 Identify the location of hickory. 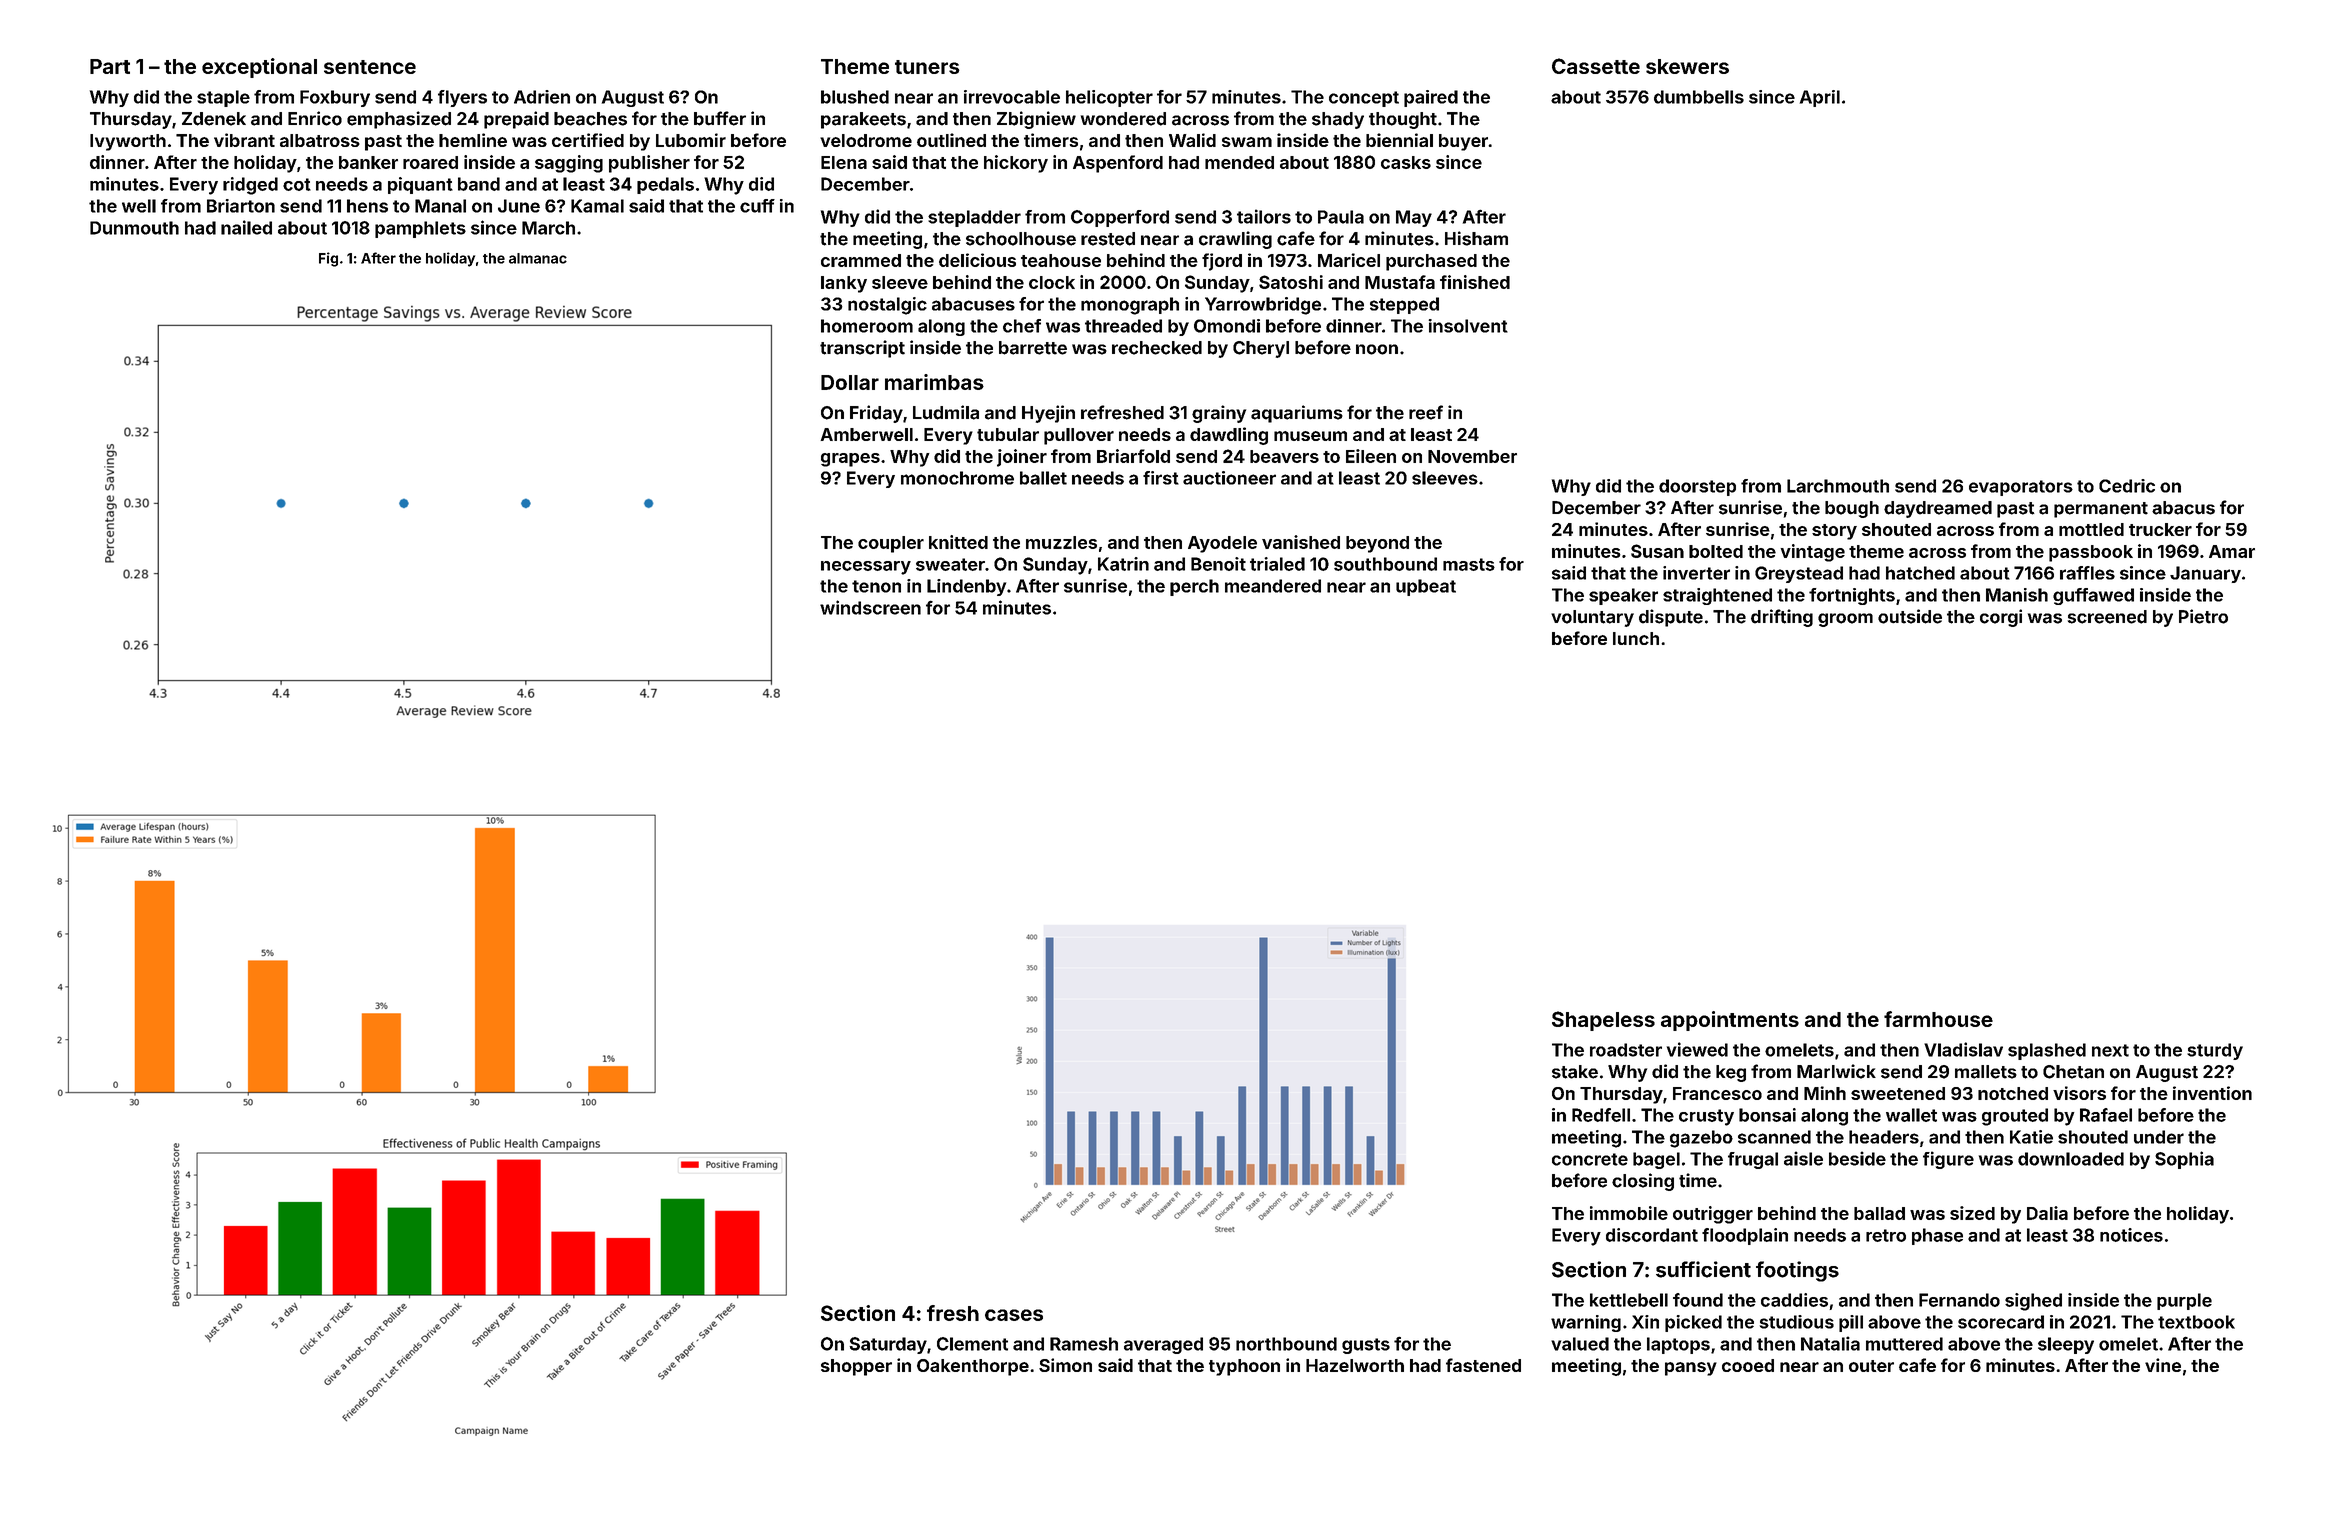
(1016, 164).
